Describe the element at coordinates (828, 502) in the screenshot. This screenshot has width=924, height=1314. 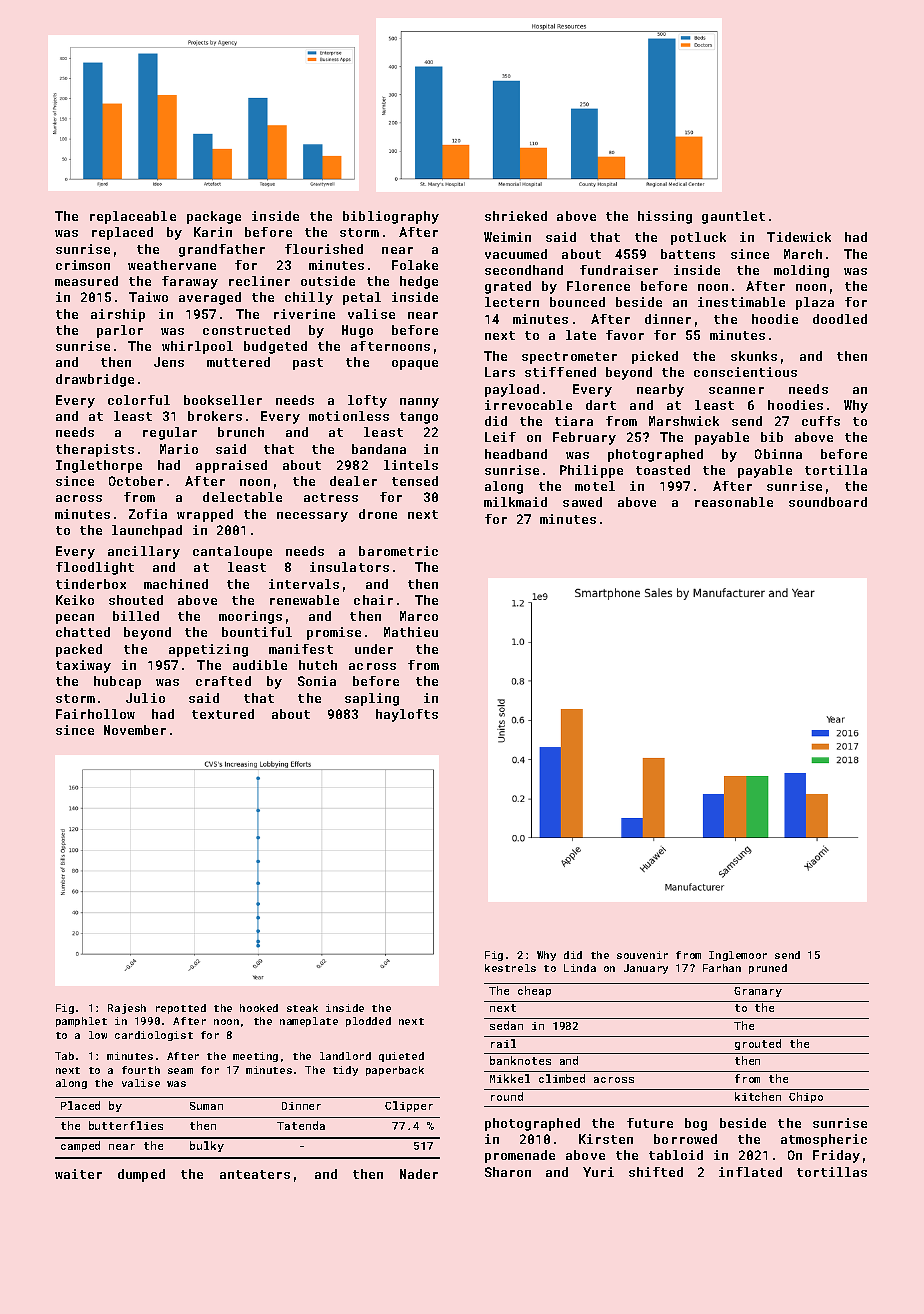
I see `soundboard` at that location.
